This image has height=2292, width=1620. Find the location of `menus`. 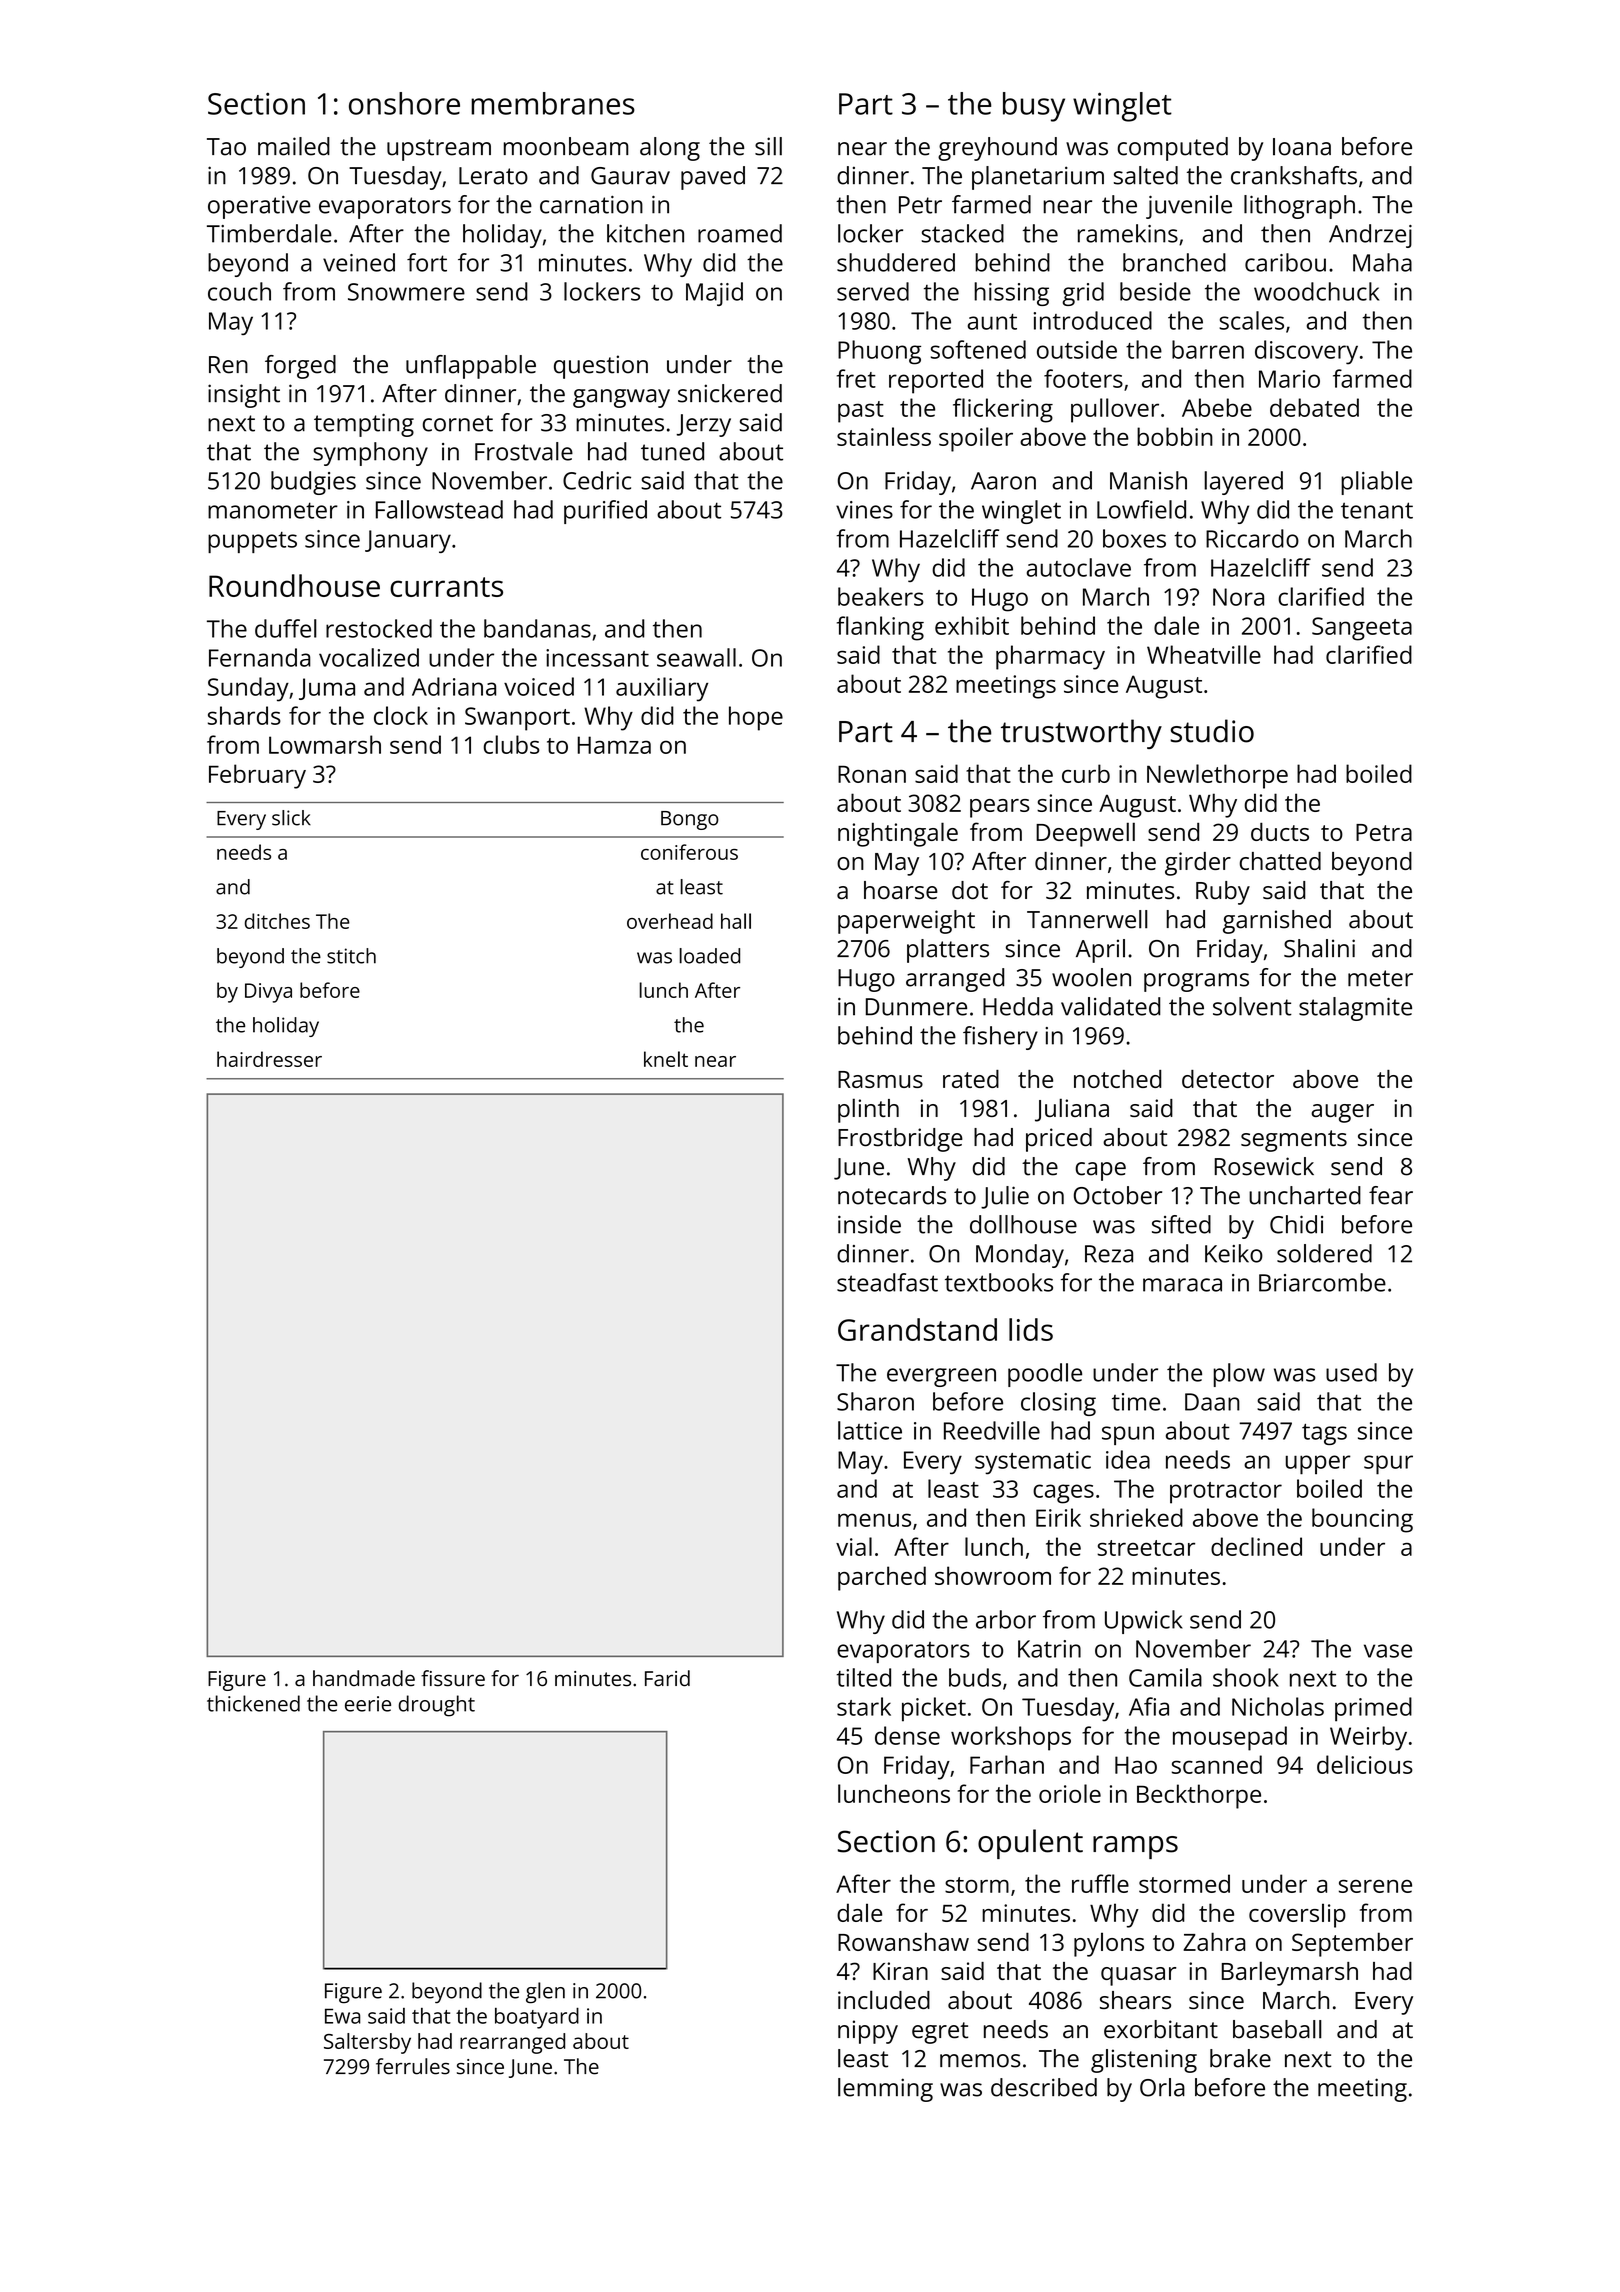

menus is located at coordinates (874, 1520).
